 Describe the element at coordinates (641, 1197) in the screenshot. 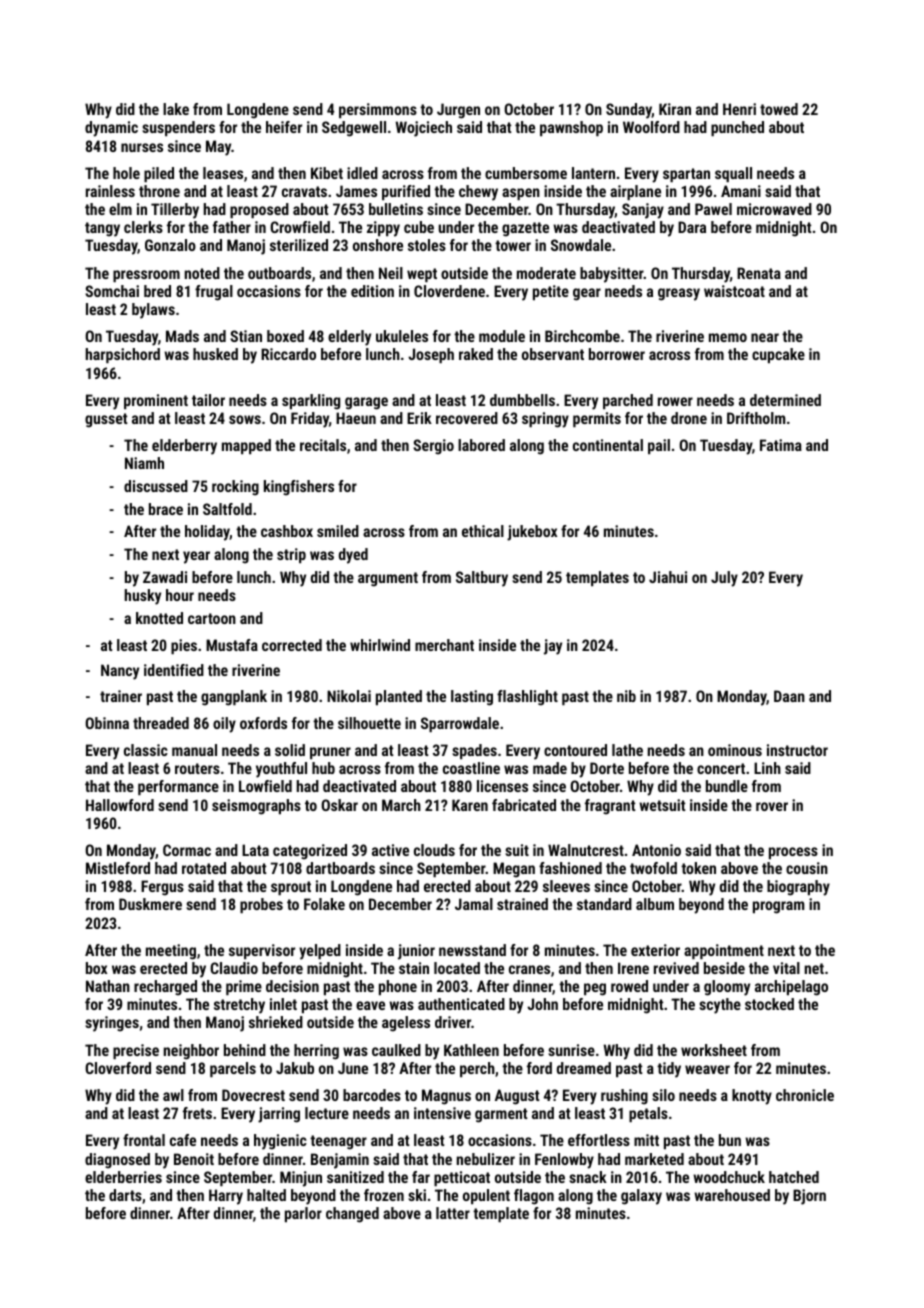

I see `galaxy` at that location.
